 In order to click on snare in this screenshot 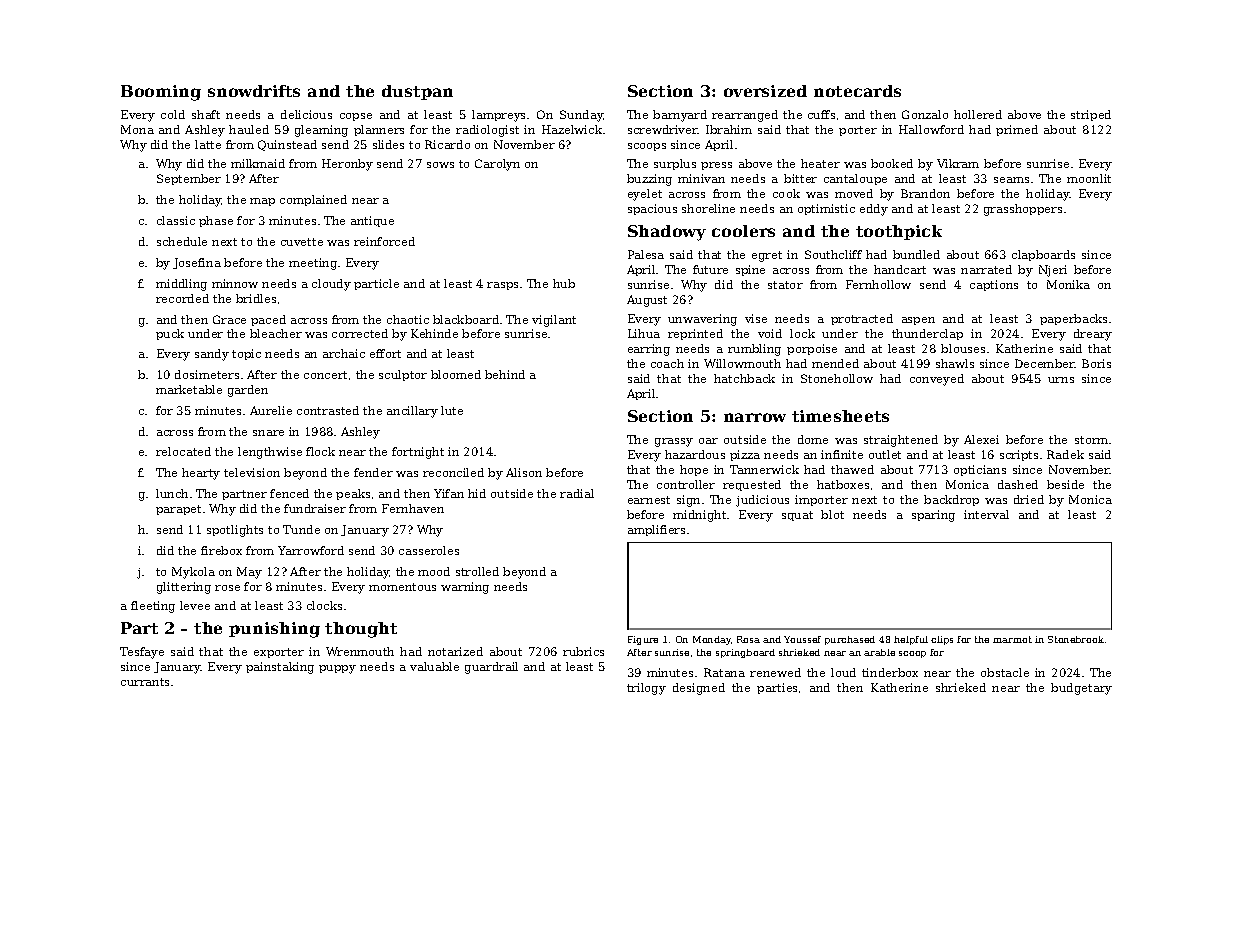, I will do `click(268, 433)`.
